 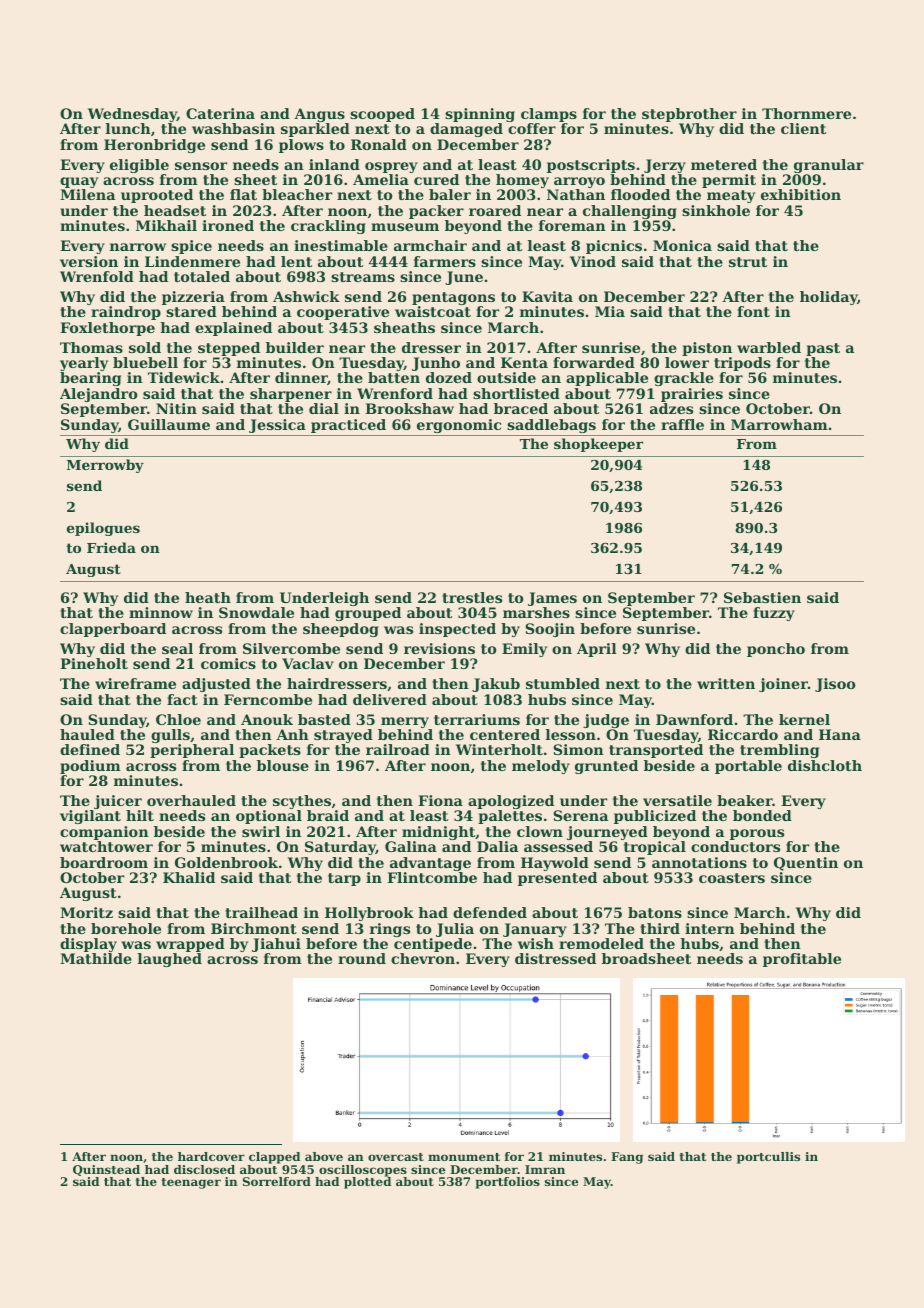 What do you see at coordinates (362, 958) in the screenshot?
I see `round` at bounding box center [362, 958].
